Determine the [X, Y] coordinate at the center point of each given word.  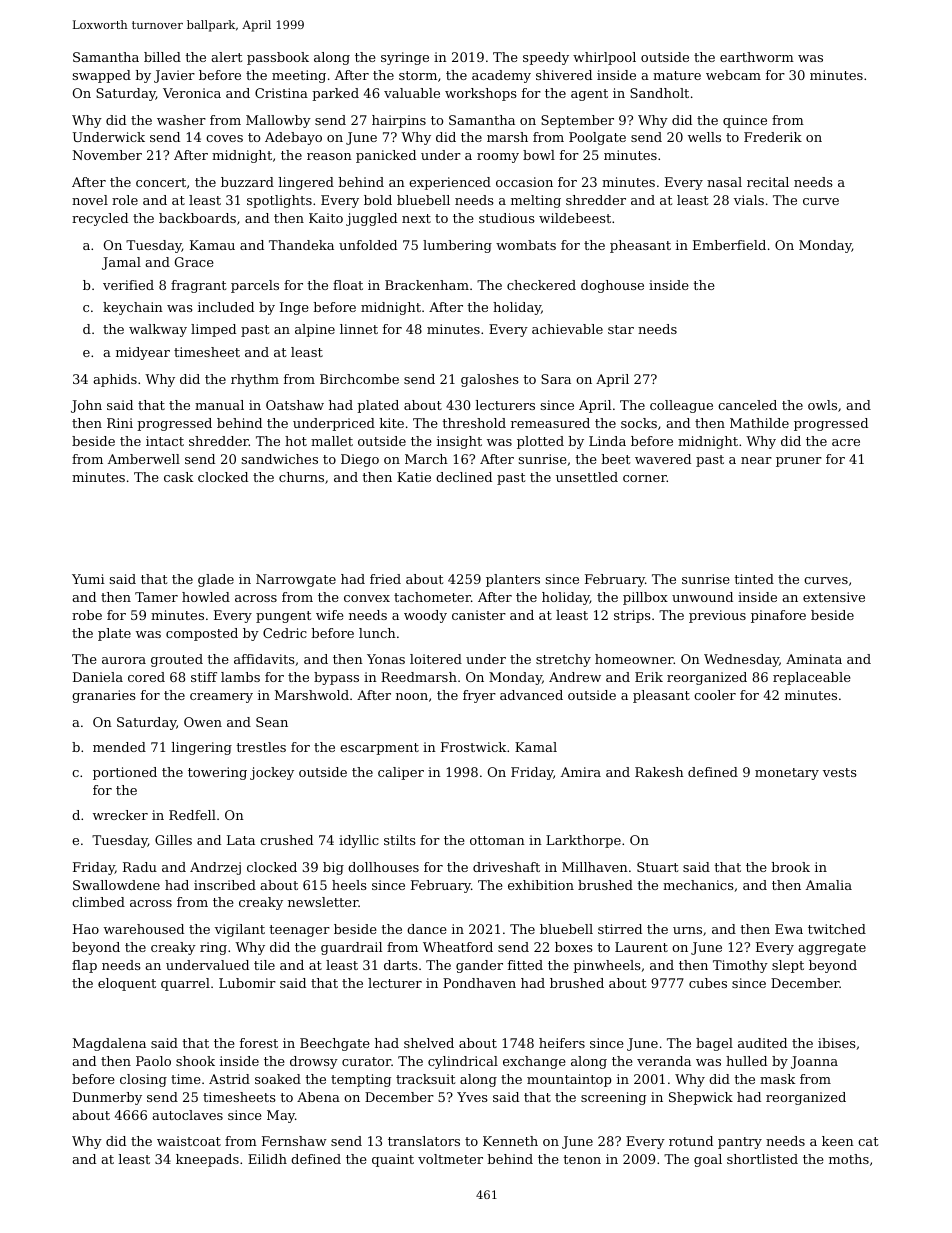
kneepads [207, 1160]
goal [708, 1160]
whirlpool [604, 58]
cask [178, 477]
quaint [393, 1160]
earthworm [757, 57]
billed [162, 57]
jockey [272, 773]
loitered [436, 659]
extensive [834, 597]
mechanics [698, 885]
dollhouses [383, 867]
